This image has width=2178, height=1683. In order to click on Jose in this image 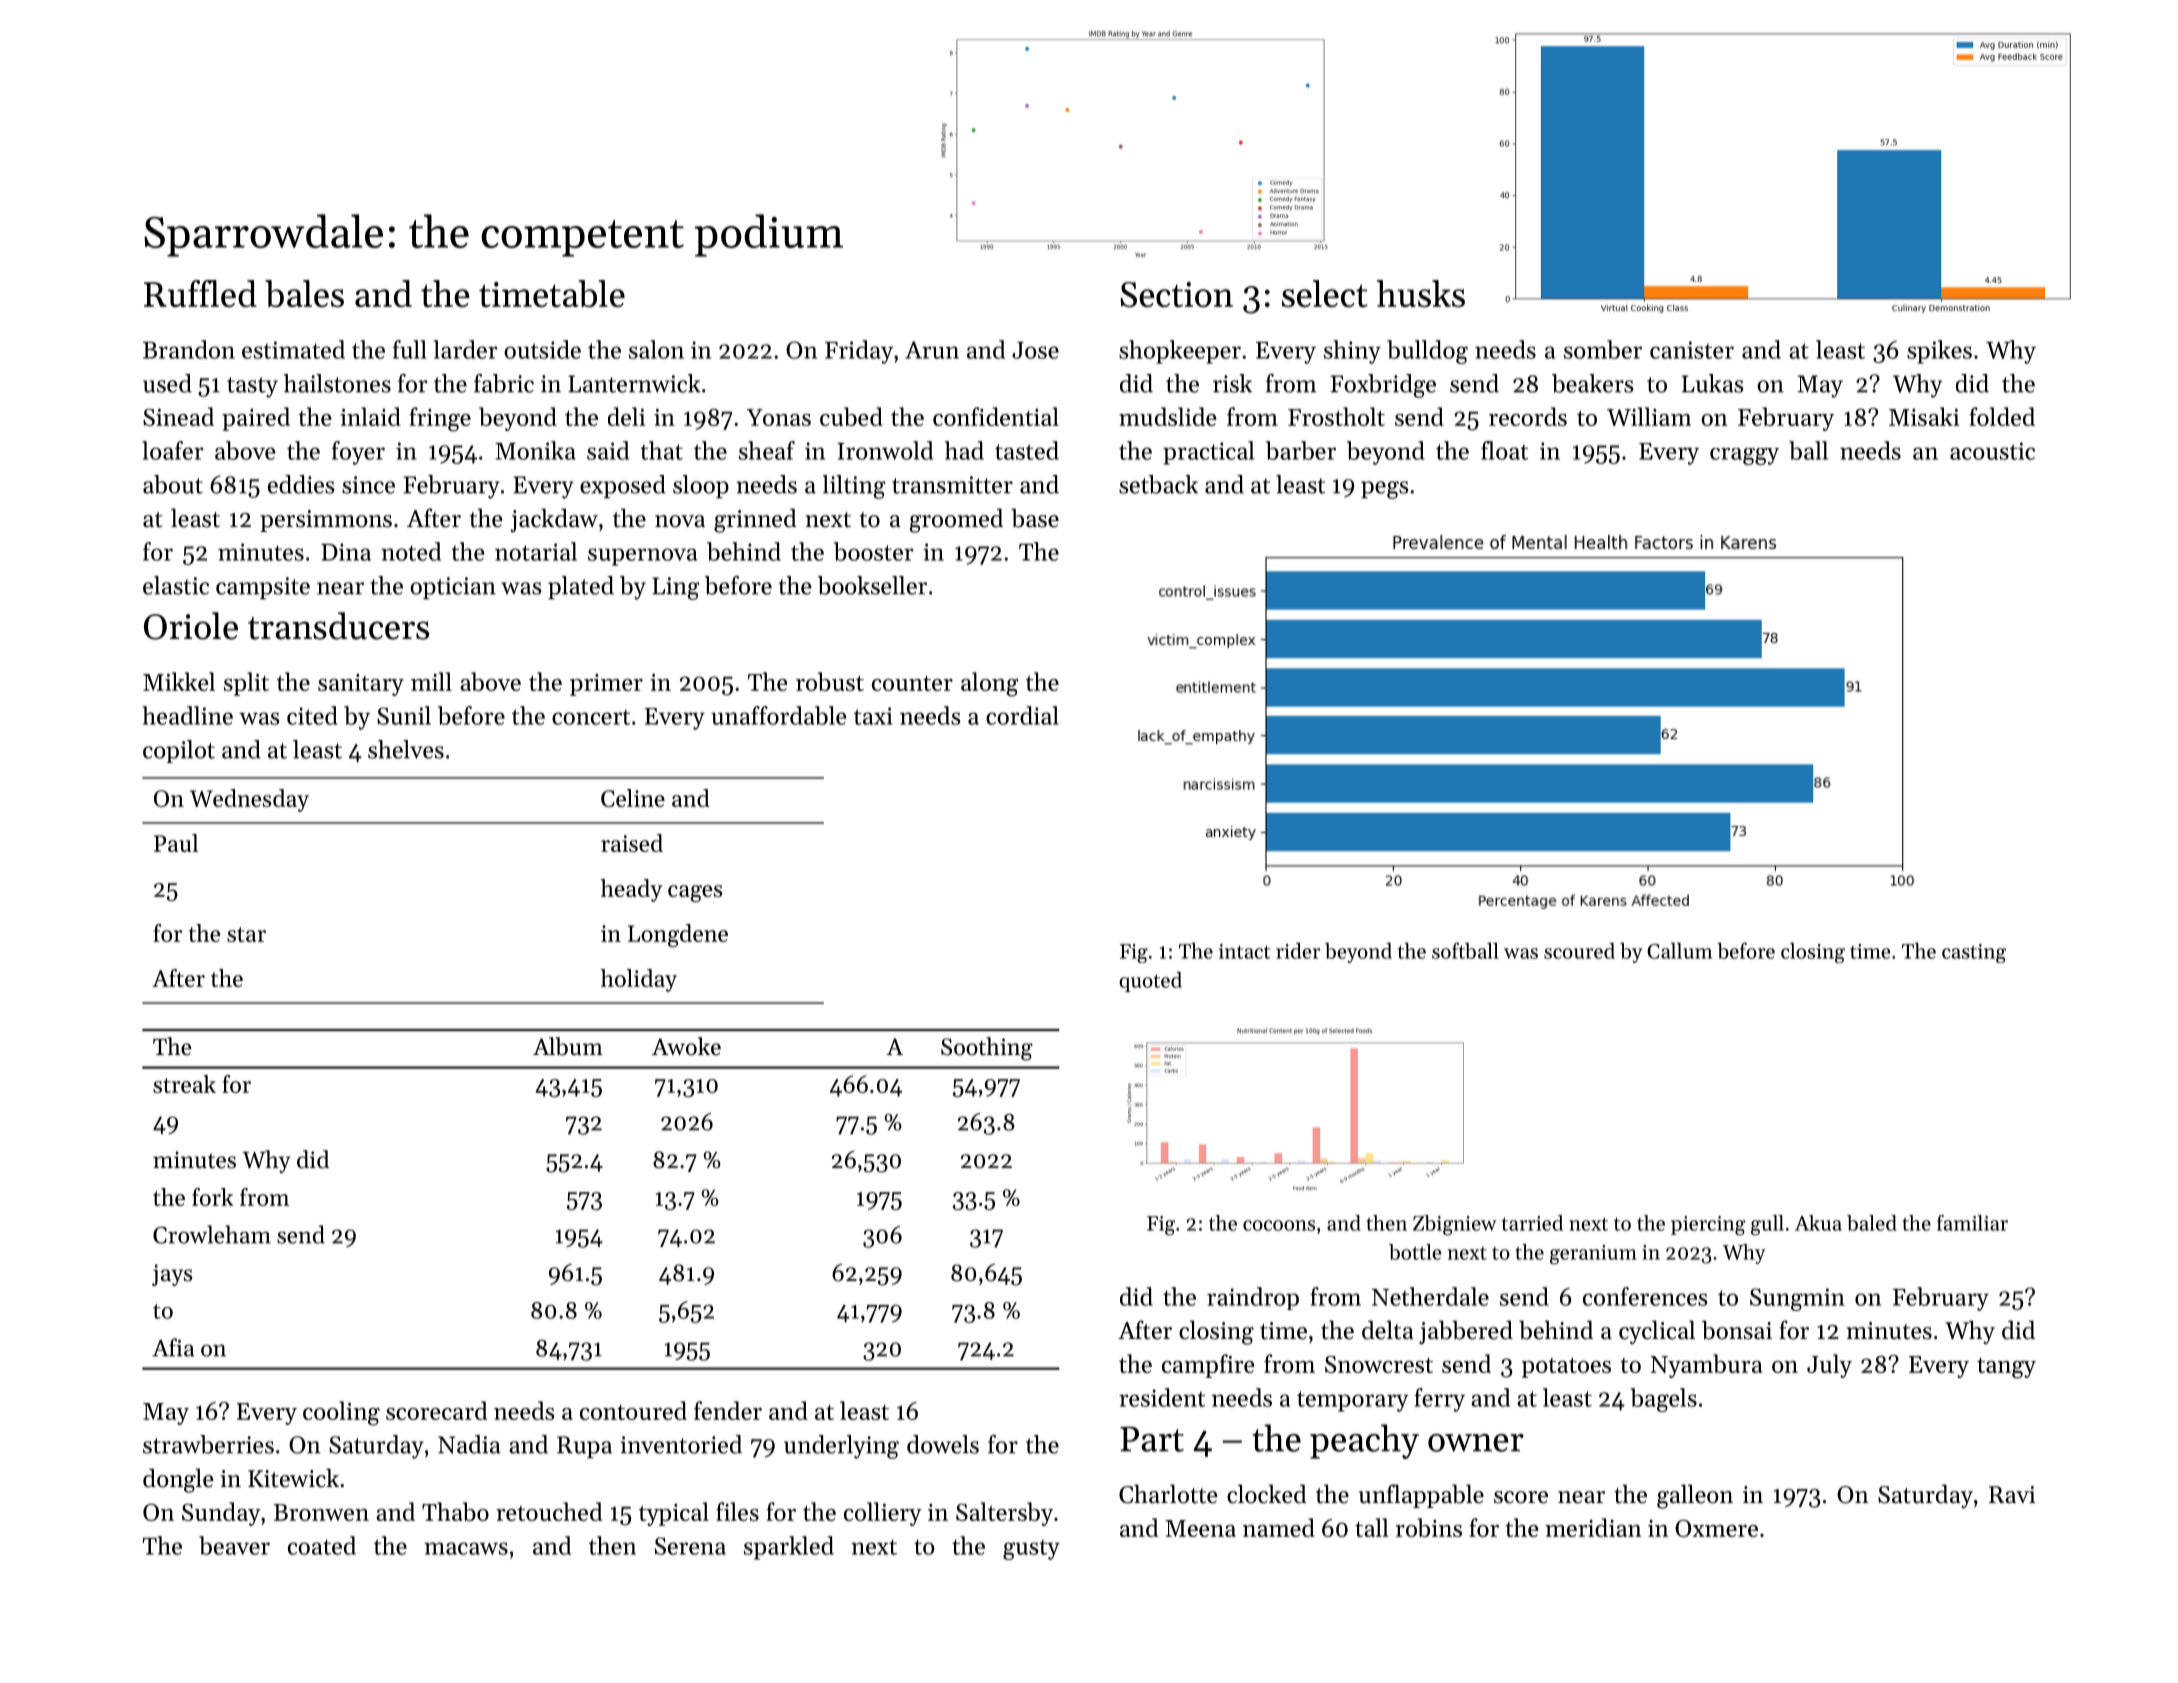, I will do `click(1035, 350)`.
